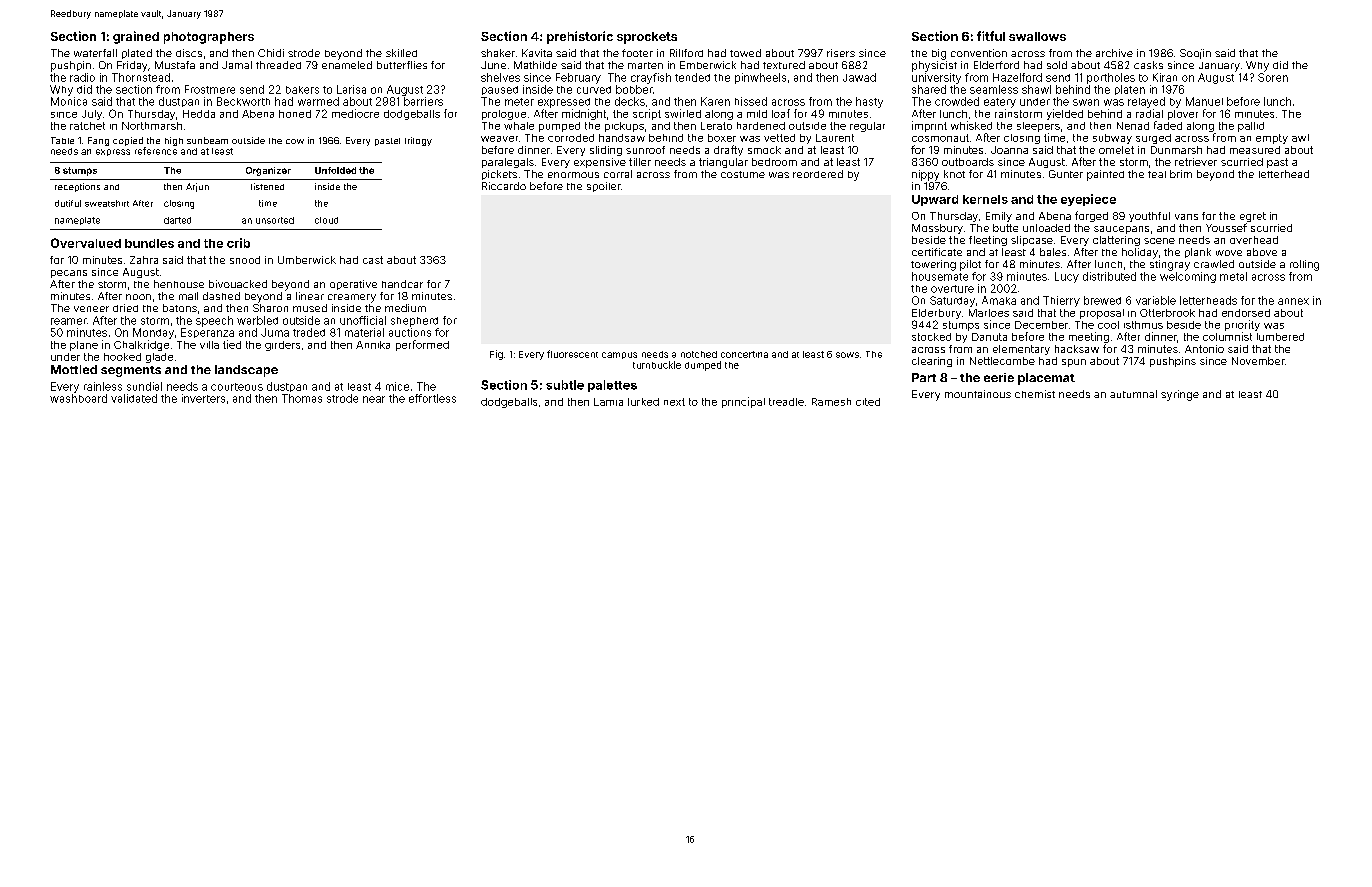  Describe the element at coordinates (1255, 150) in the document. I see `measured` at that location.
